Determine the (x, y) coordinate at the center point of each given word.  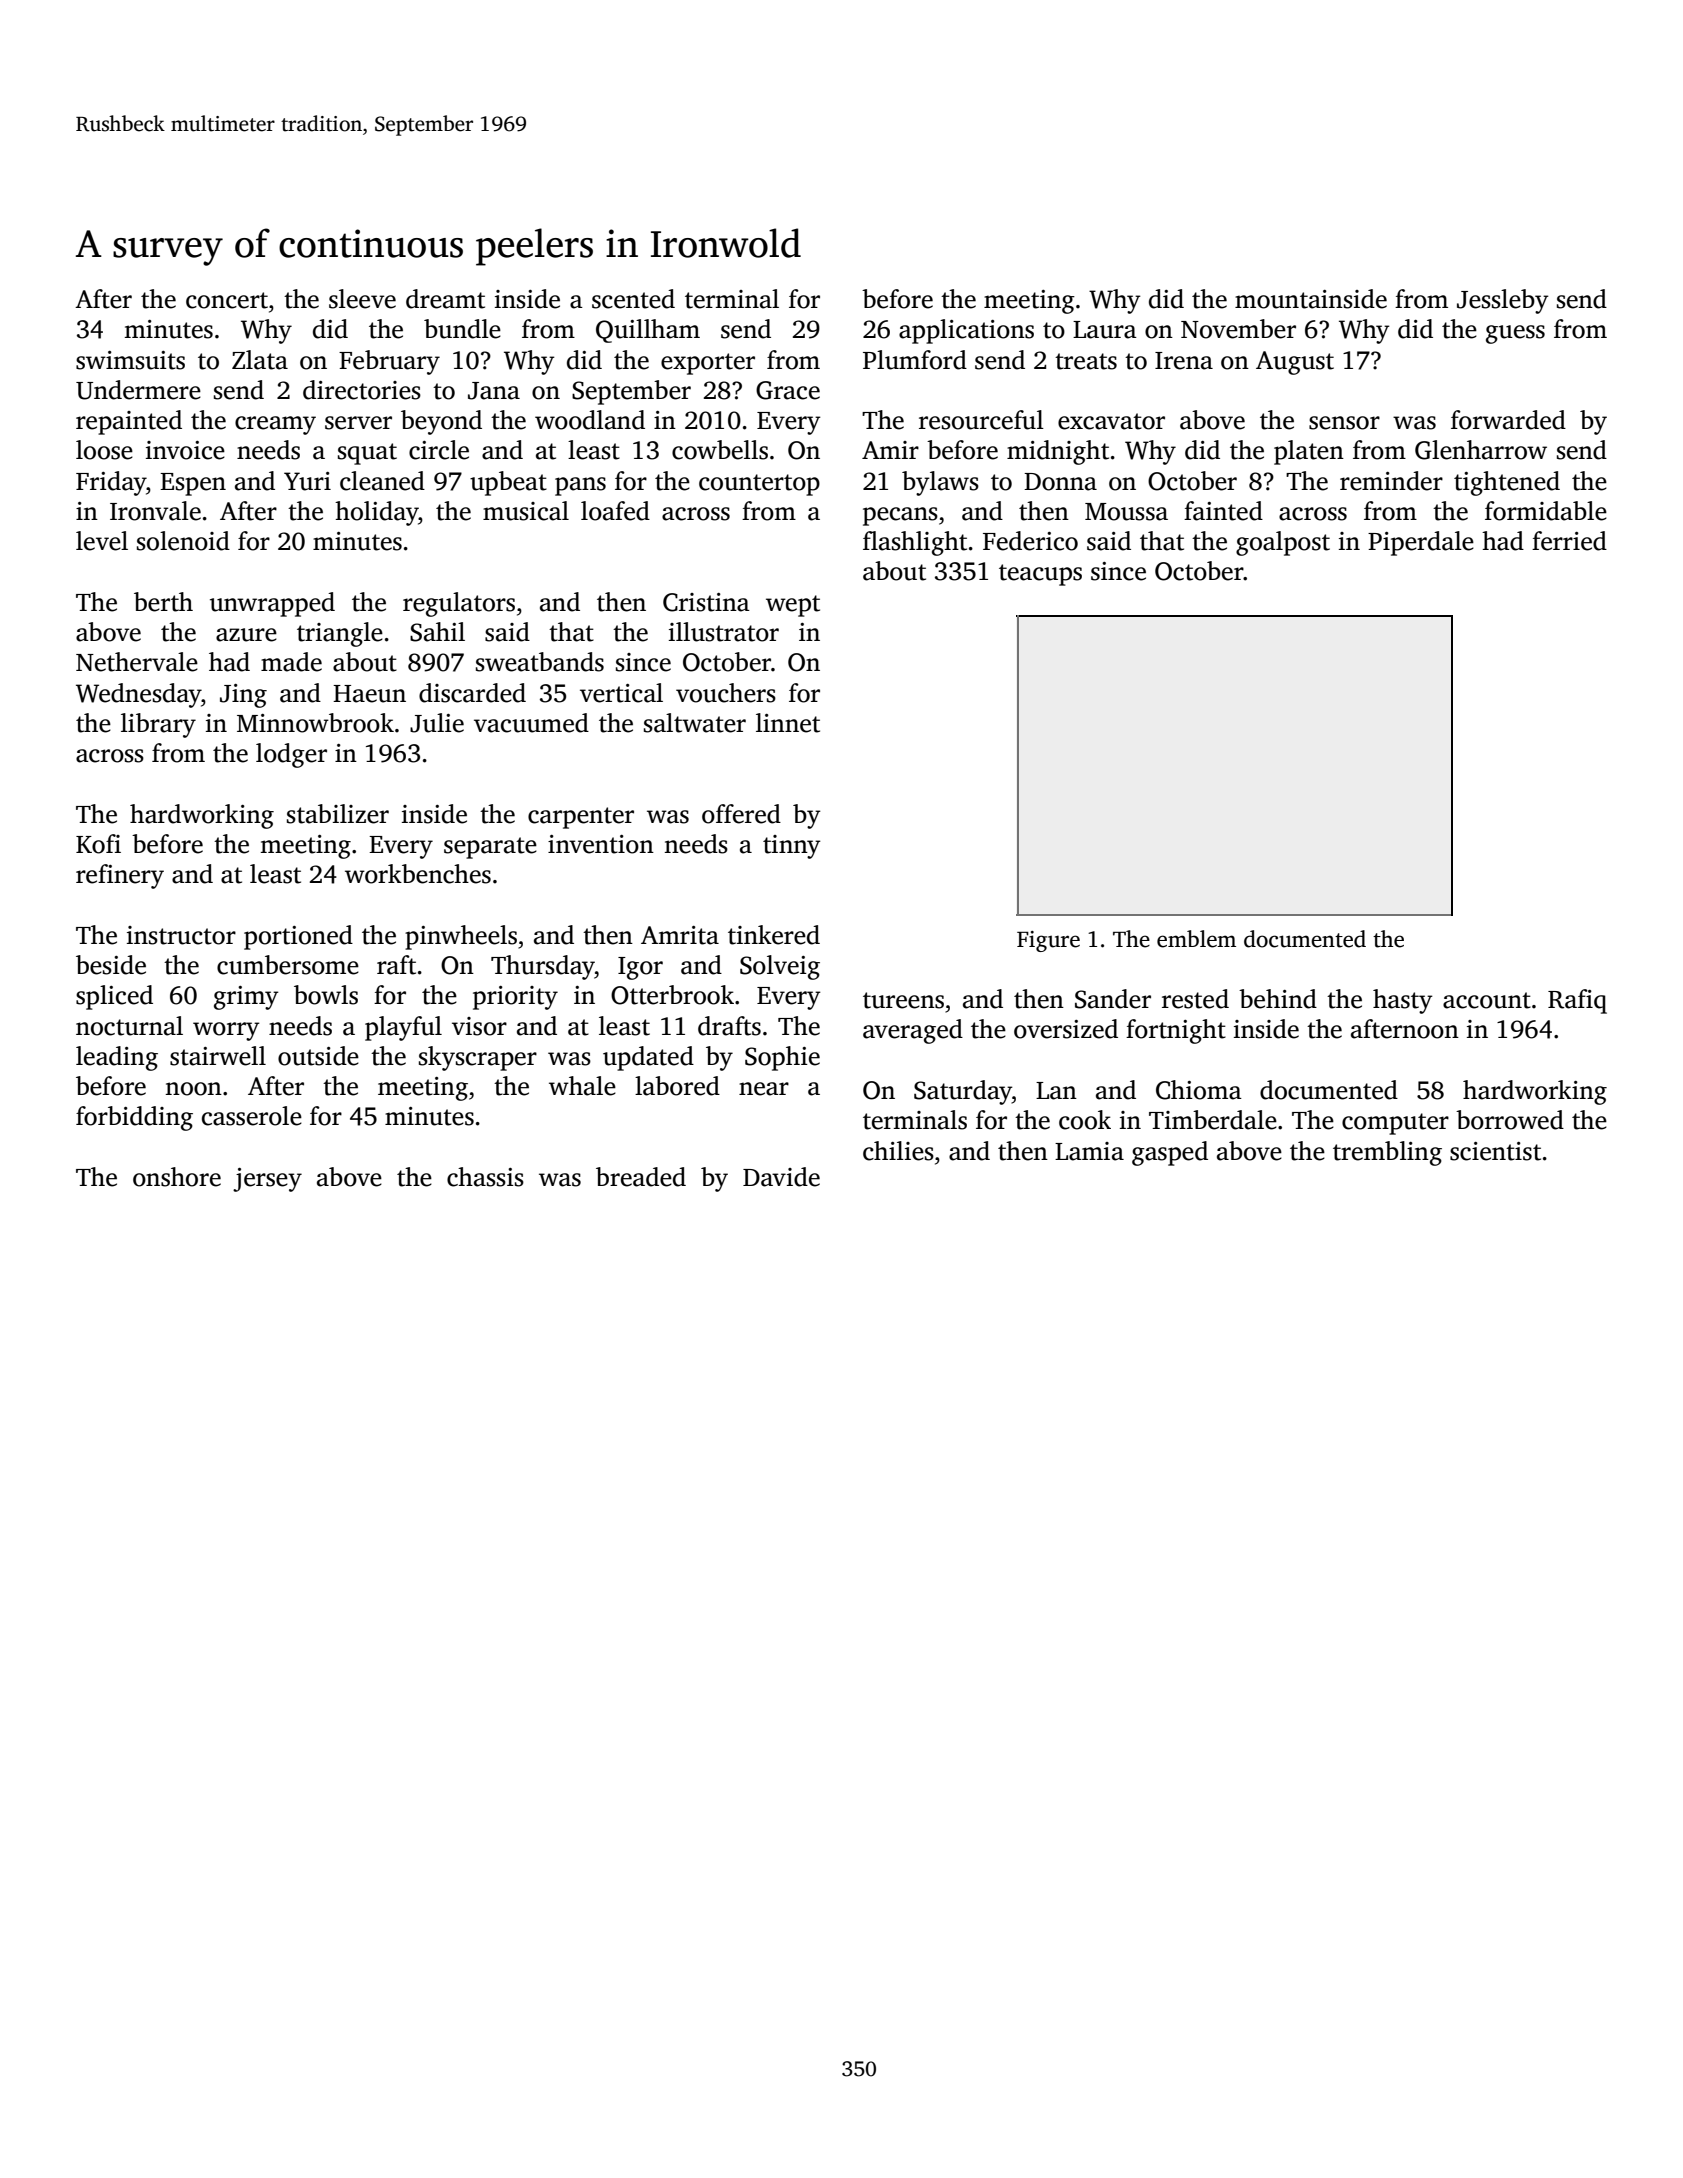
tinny (792, 847)
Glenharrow (1481, 450)
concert (227, 300)
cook (1085, 1120)
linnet (788, 723)
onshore (177, 1177)
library (158, 725)
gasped (1170, 1153)
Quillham (648, 331)
